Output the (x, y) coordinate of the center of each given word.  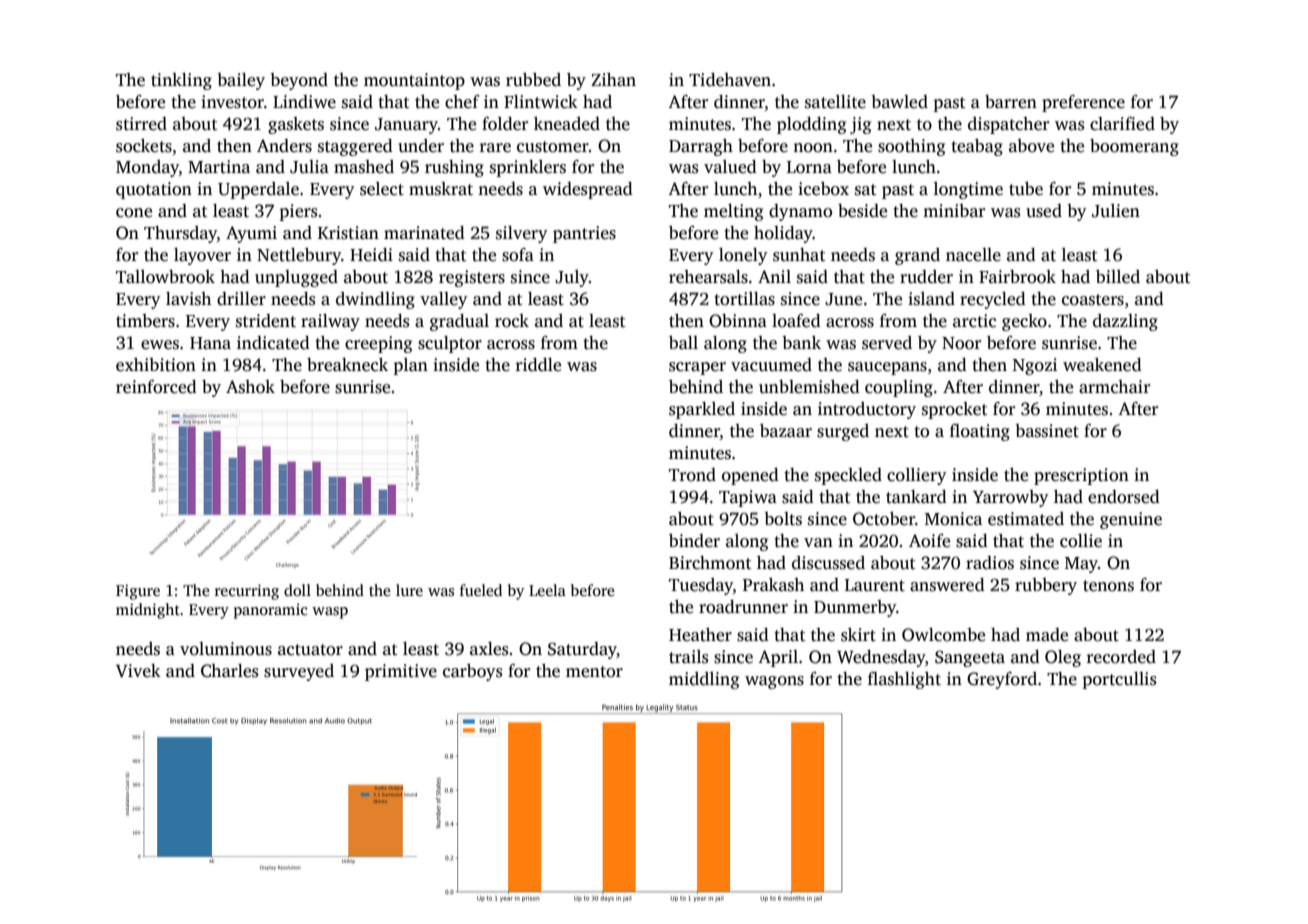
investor (232, 102)
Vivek (138, 671)
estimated (1026, 519)
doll (297, 590)
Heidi (371, 255)
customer (553, 147)
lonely (743, 256)
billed (1118, 277)
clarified (1122, 124)
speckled (848, 476)
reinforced (156, 387)
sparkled (702, 410)
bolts (783, 519)
